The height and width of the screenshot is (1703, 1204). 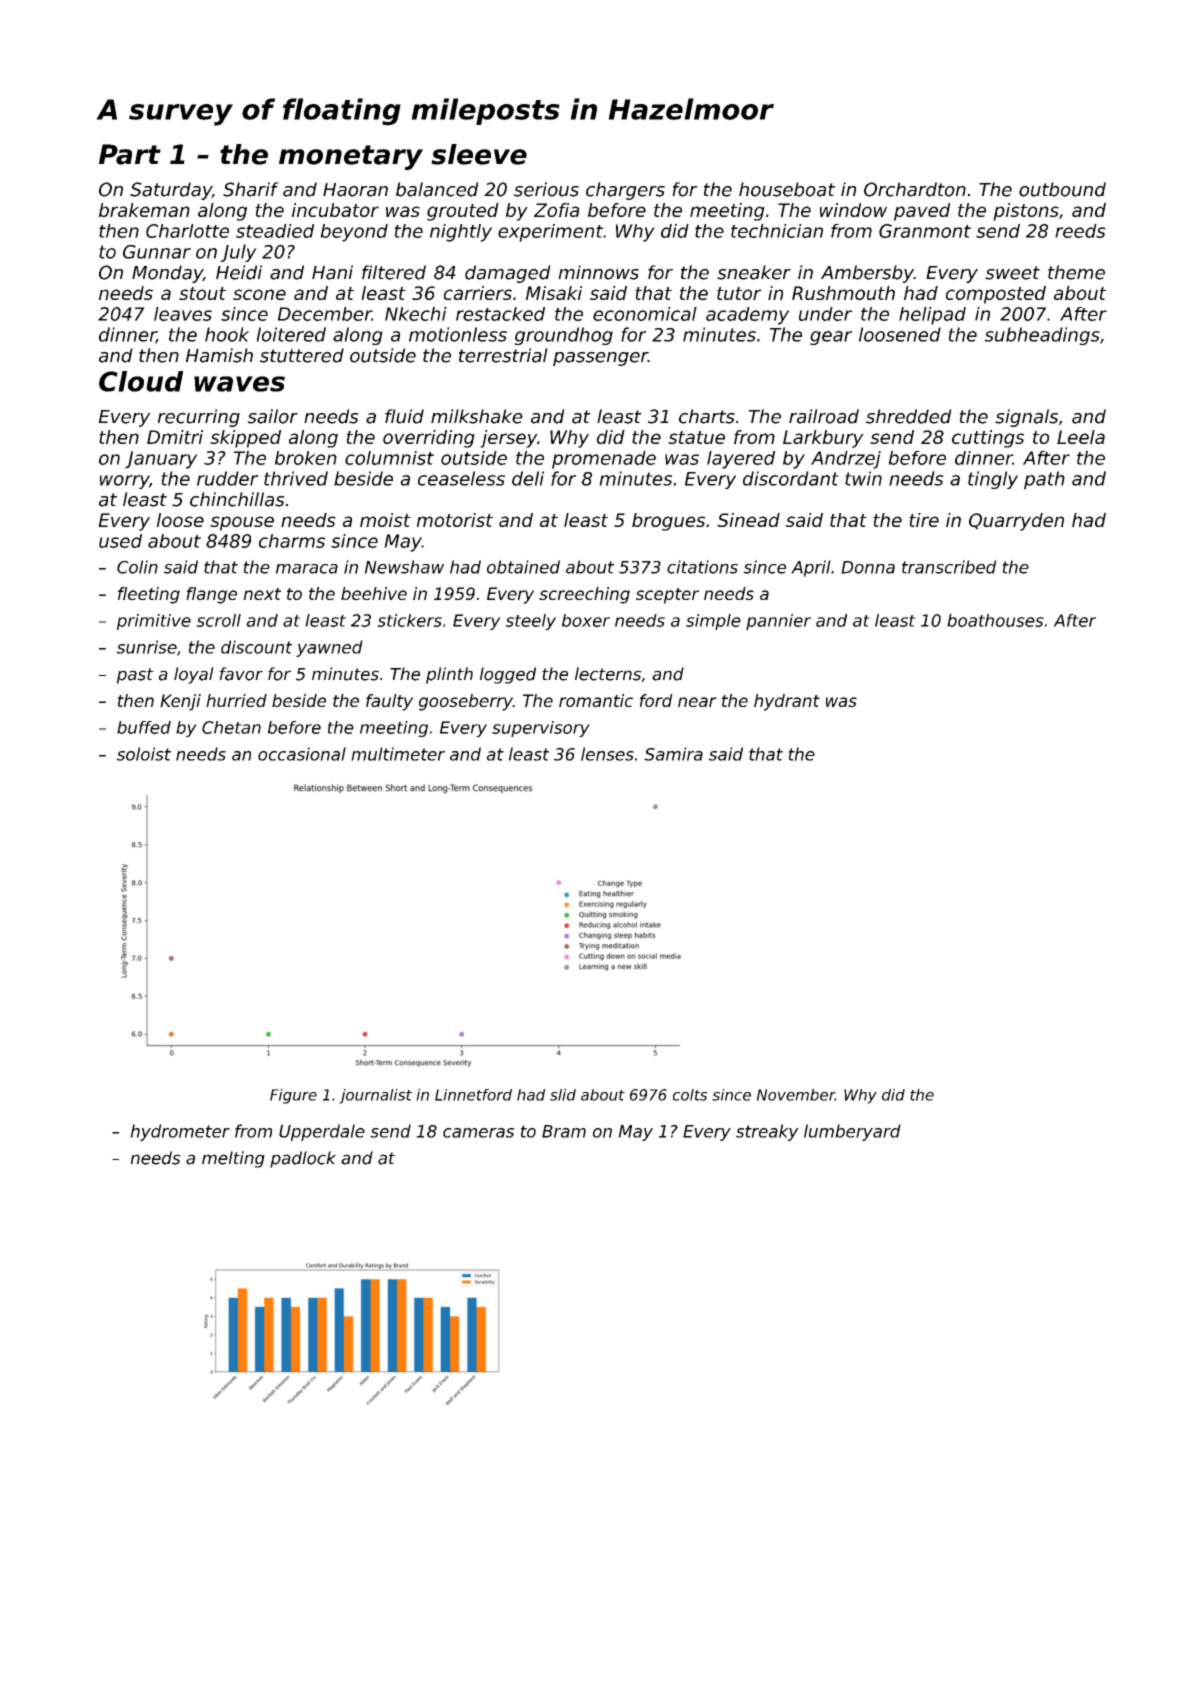 What do you see at coordinates (1042, 336) in the screenshot?
I see `subheadings` at bounding box center [1042, 336].
